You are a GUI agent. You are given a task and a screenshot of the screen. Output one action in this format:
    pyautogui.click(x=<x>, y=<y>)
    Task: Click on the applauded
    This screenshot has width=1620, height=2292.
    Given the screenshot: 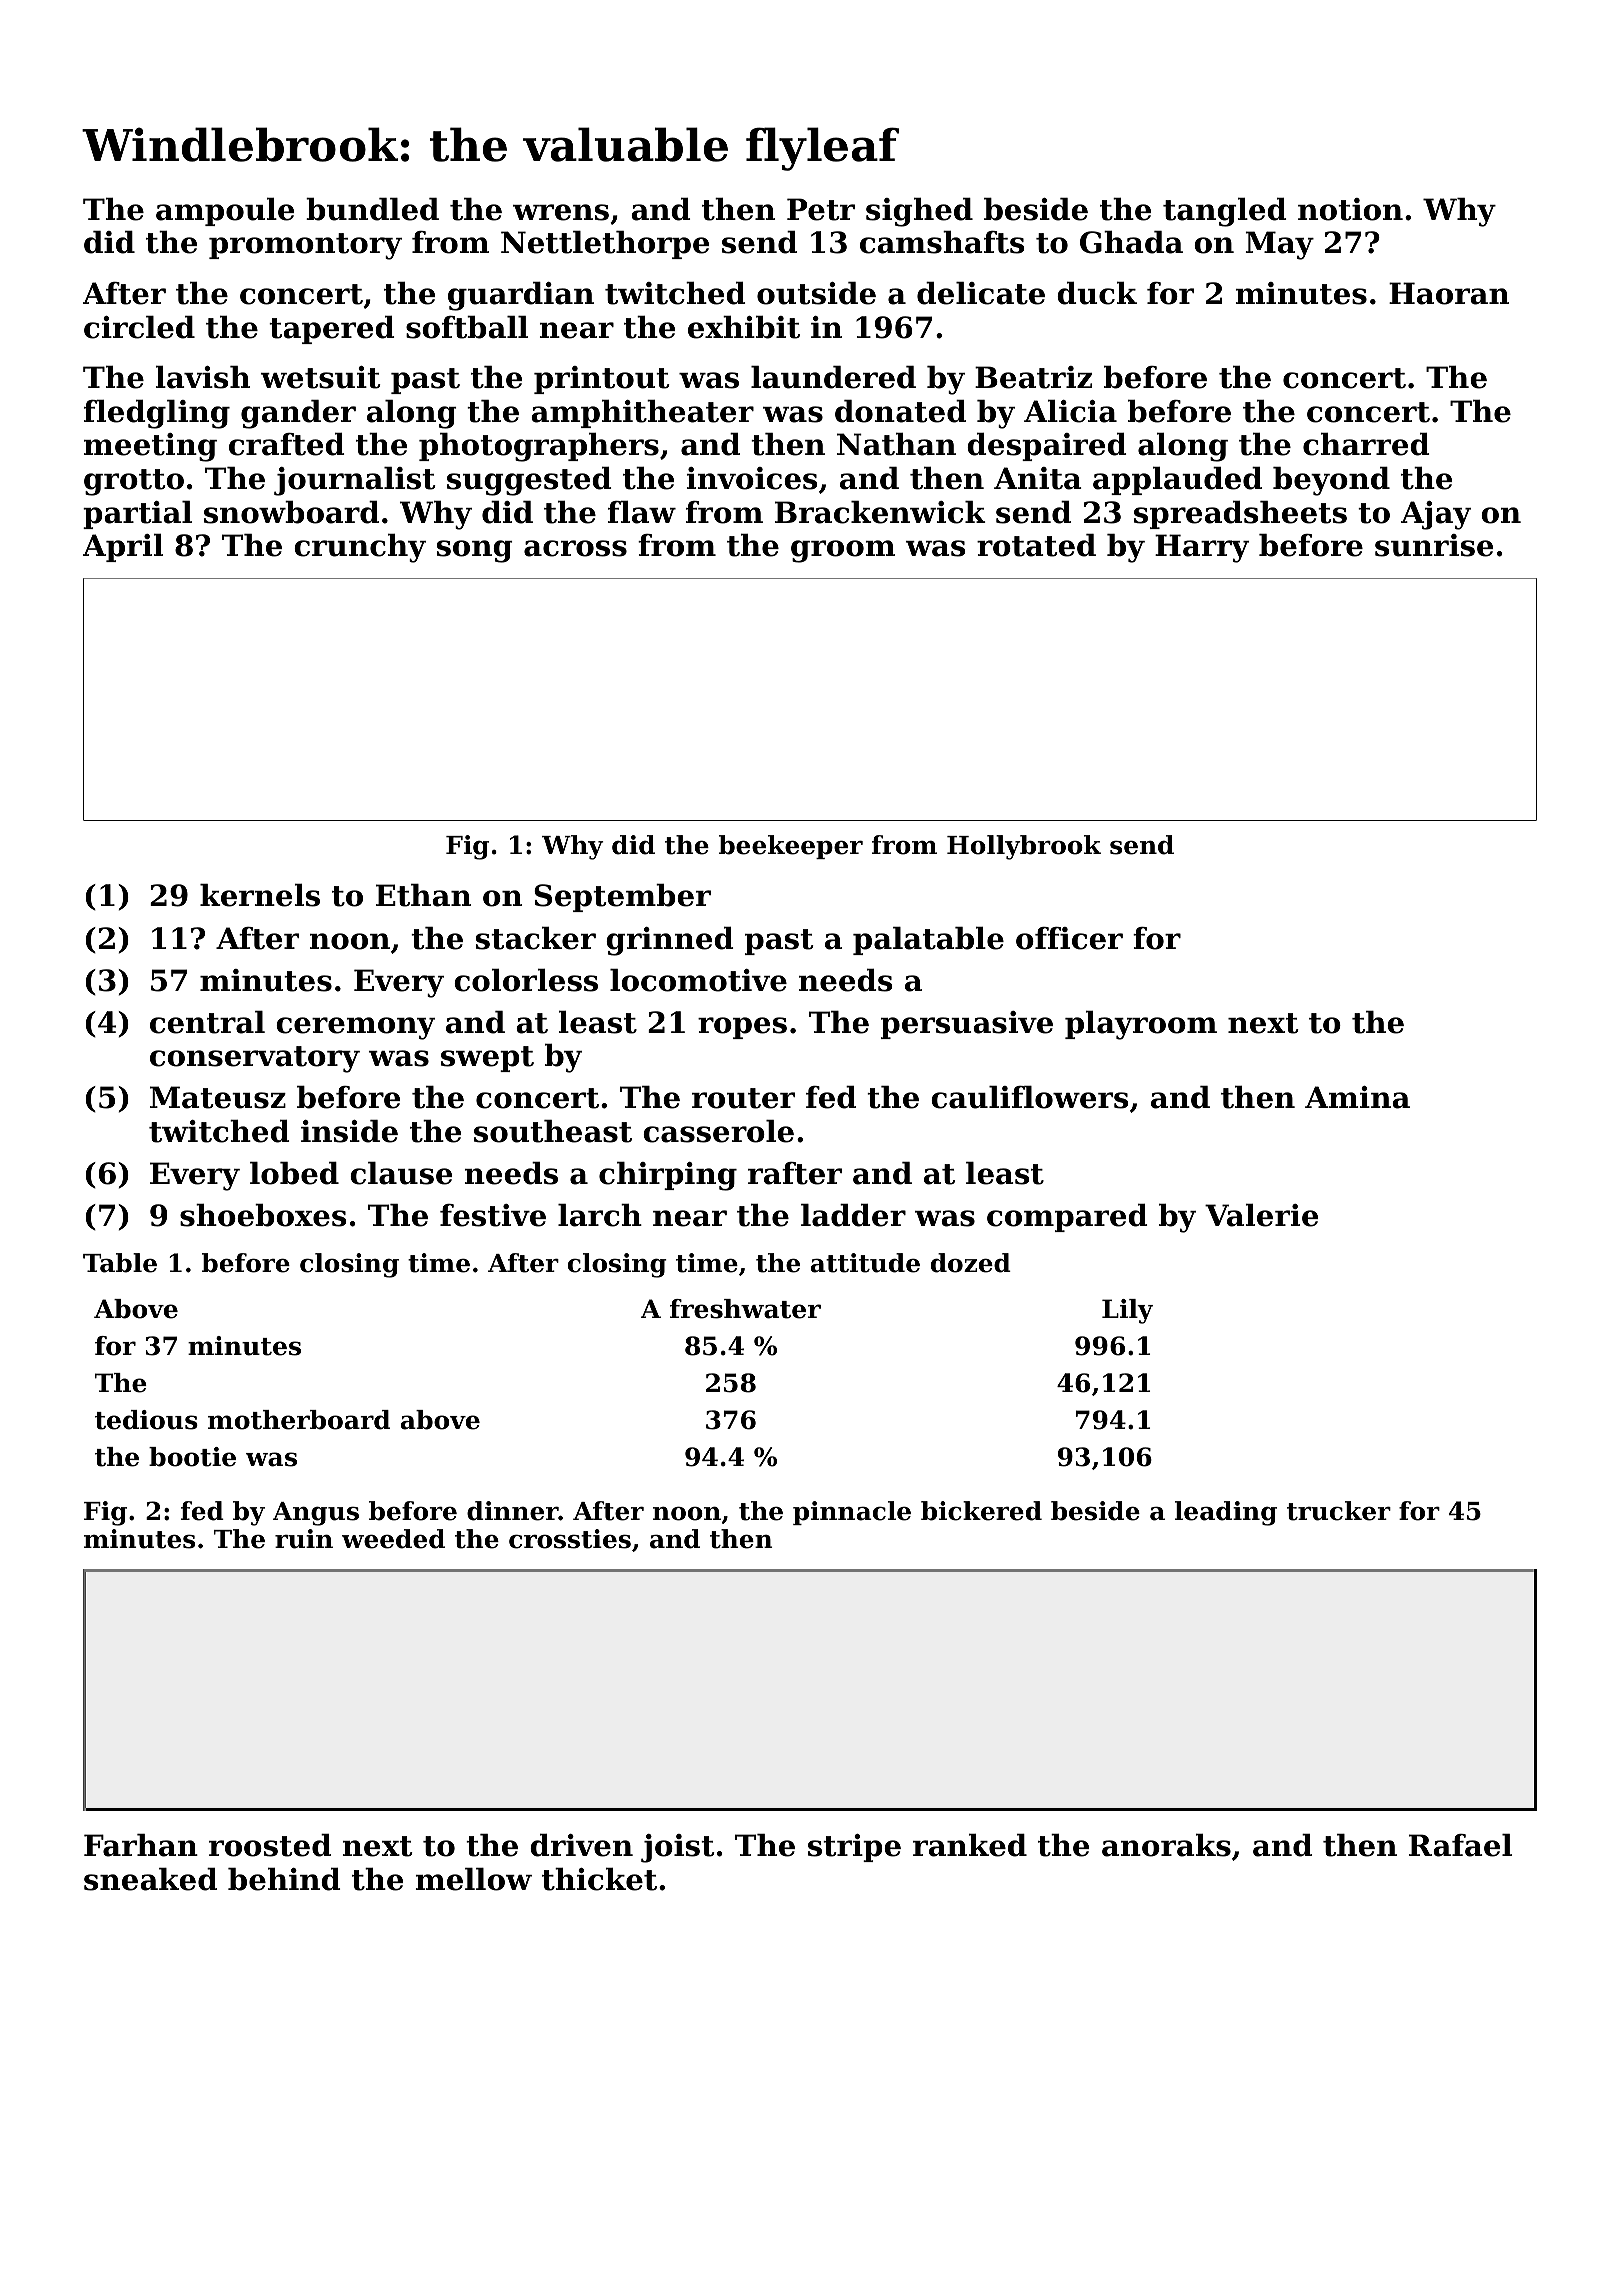 What is the action you would take?
    pyautogui.click(x=1177, y=481)
